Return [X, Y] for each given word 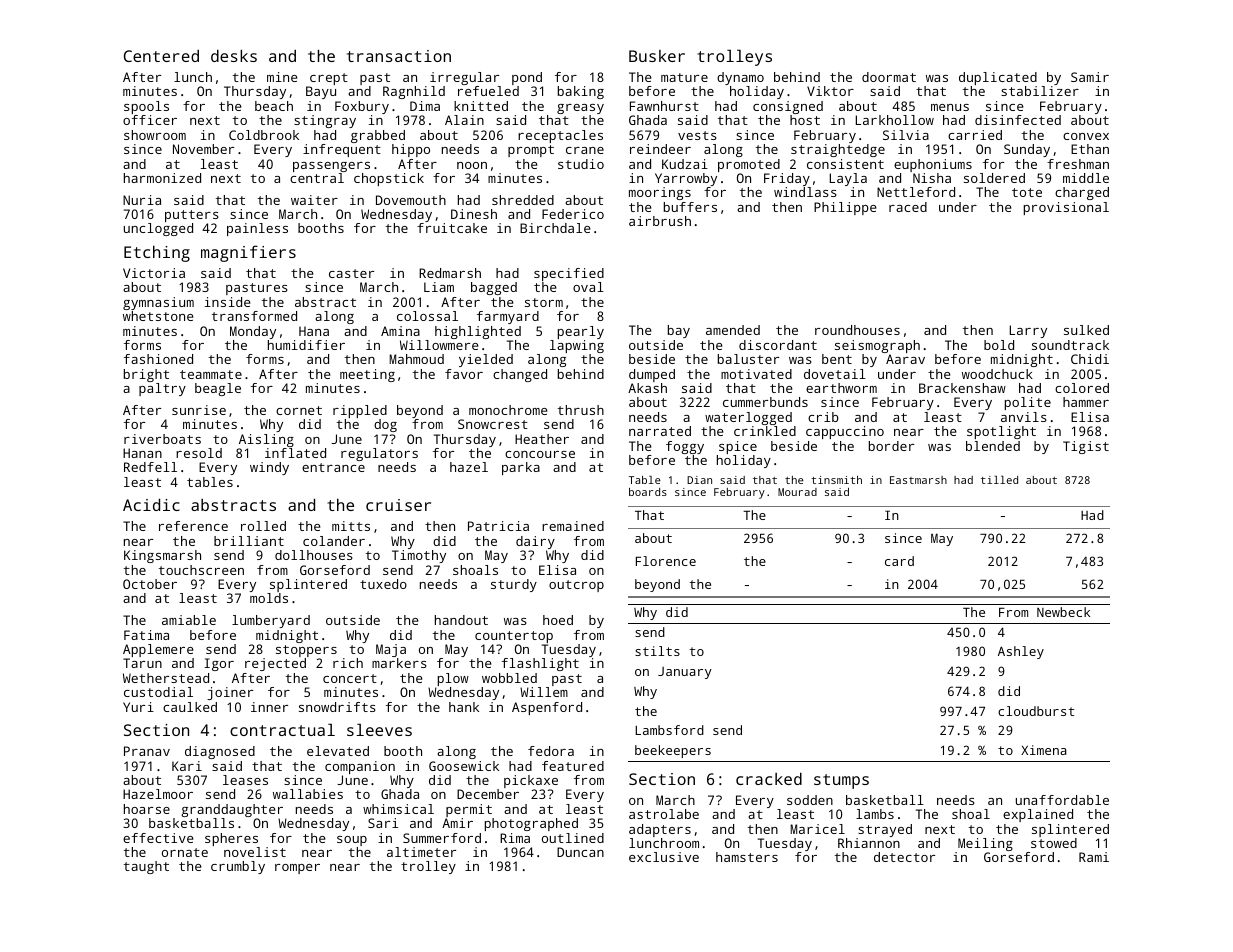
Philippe [845, 208]
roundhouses [857, 330]
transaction [399, 56]
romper [297, 869]
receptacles [560, 136]
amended [733, 330]
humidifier [306, 345]
